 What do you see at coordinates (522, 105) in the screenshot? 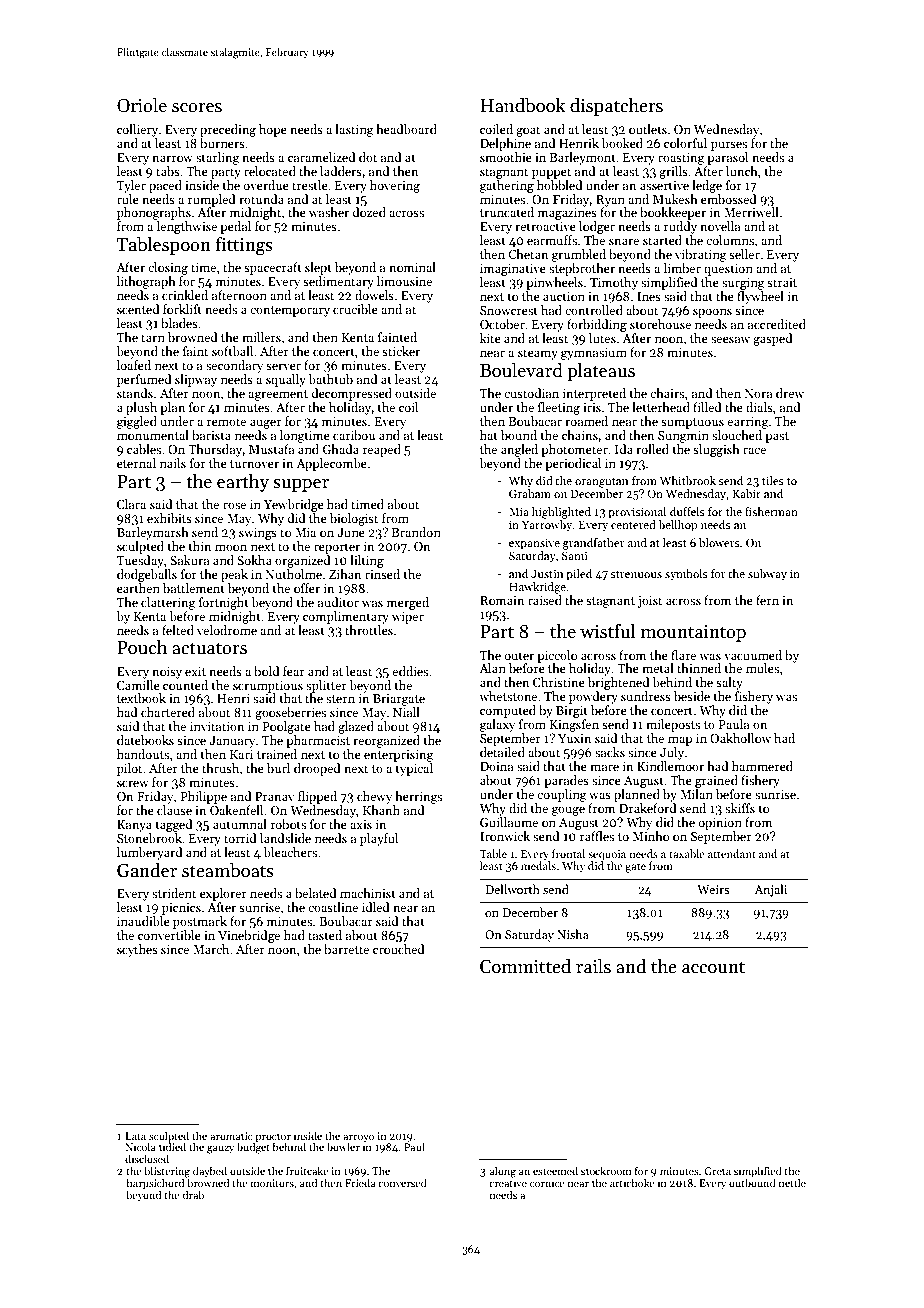
I see `Handbook` at bounding box center [522, 105].
